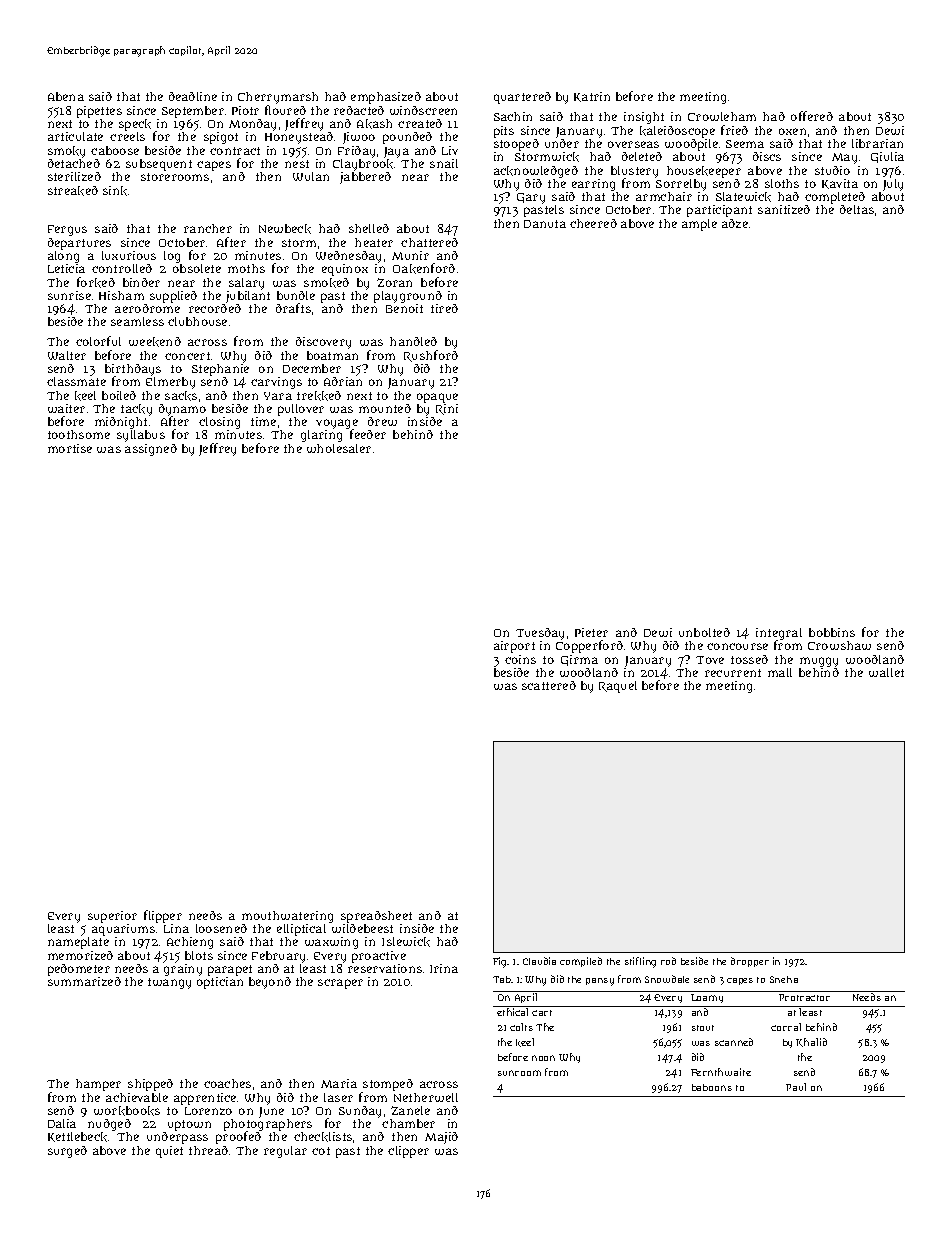 The height and width of the page is (1233, 952). Describe the element at coordinates (151, 450) in the page. I see `assigned` at that location.
